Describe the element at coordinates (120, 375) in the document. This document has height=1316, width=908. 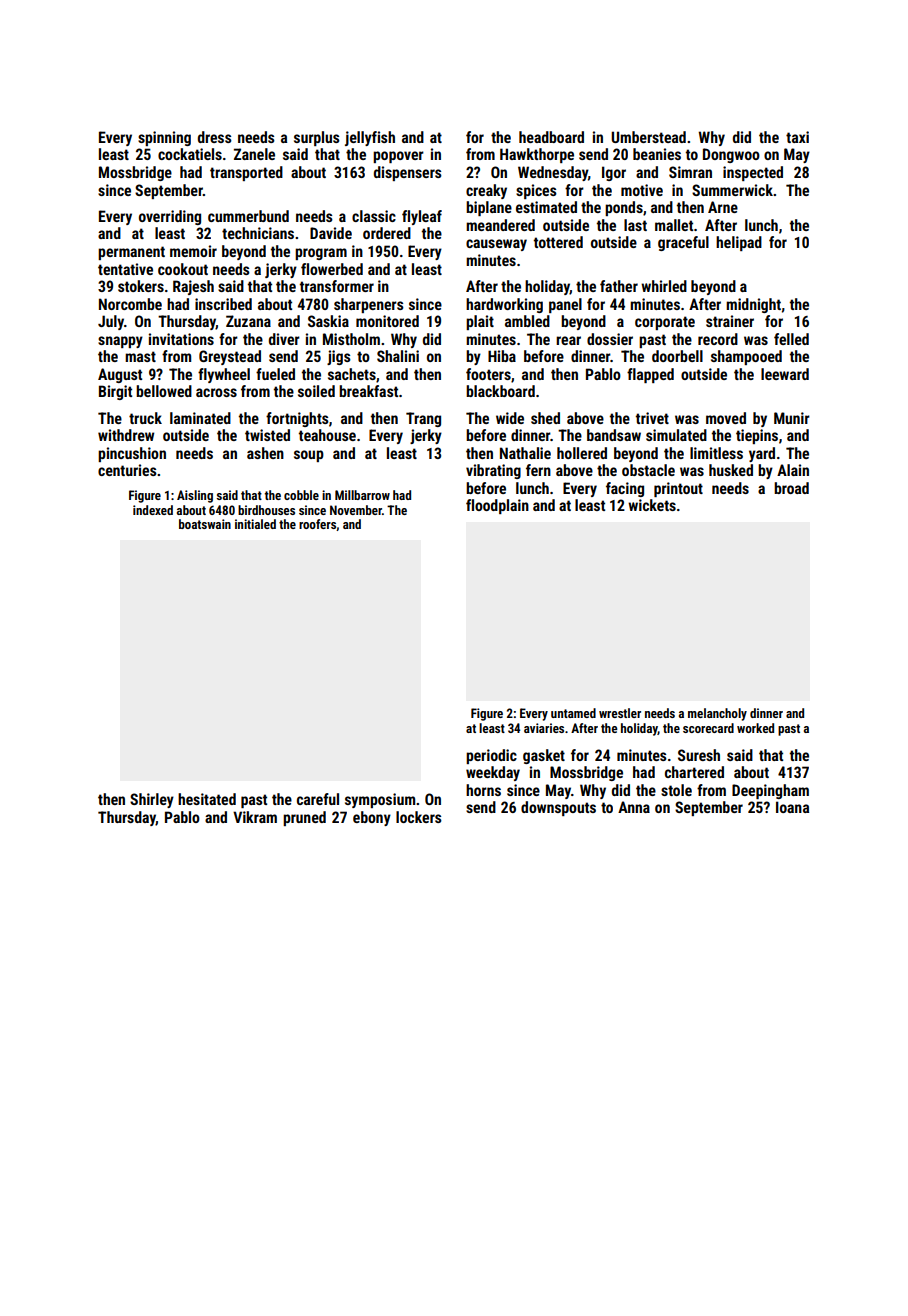
I see `August` at that location.
